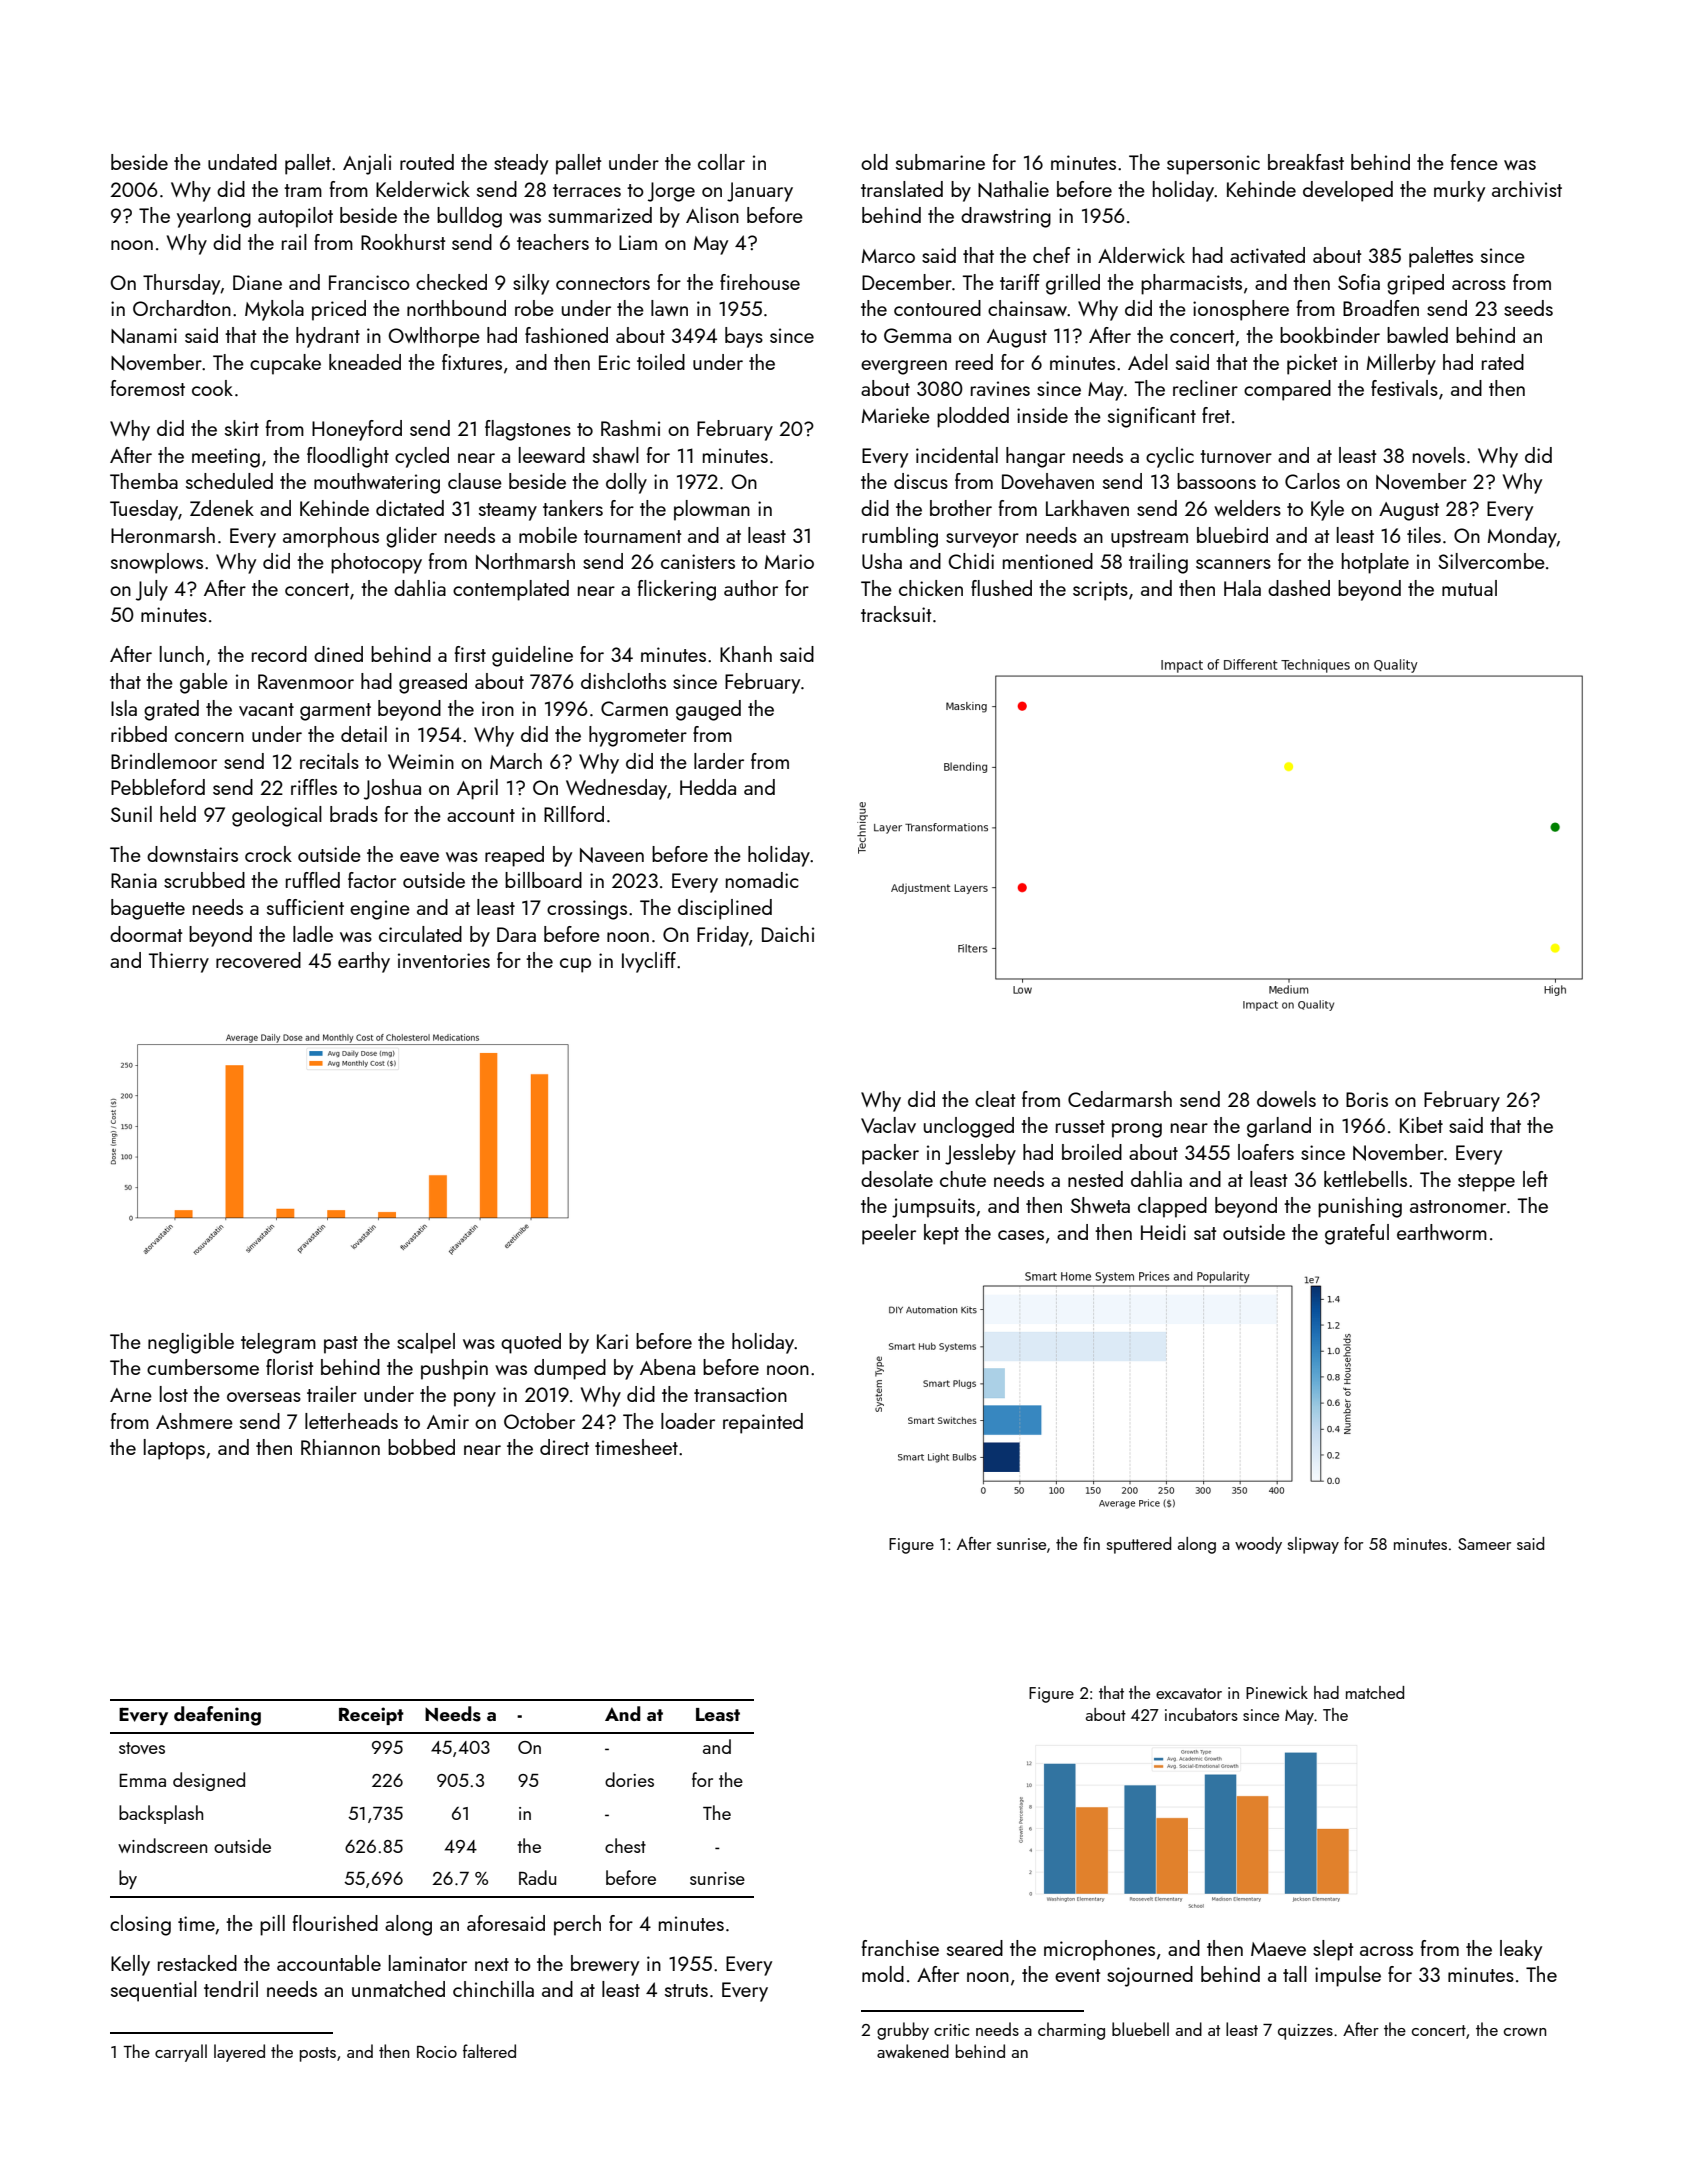 Image resolution: width=1683 pixels, height=2178 pixels. What do you see at coordinates (258, 960) in the screenshot?
I see `recovered` at bounding box center [258, 960].
